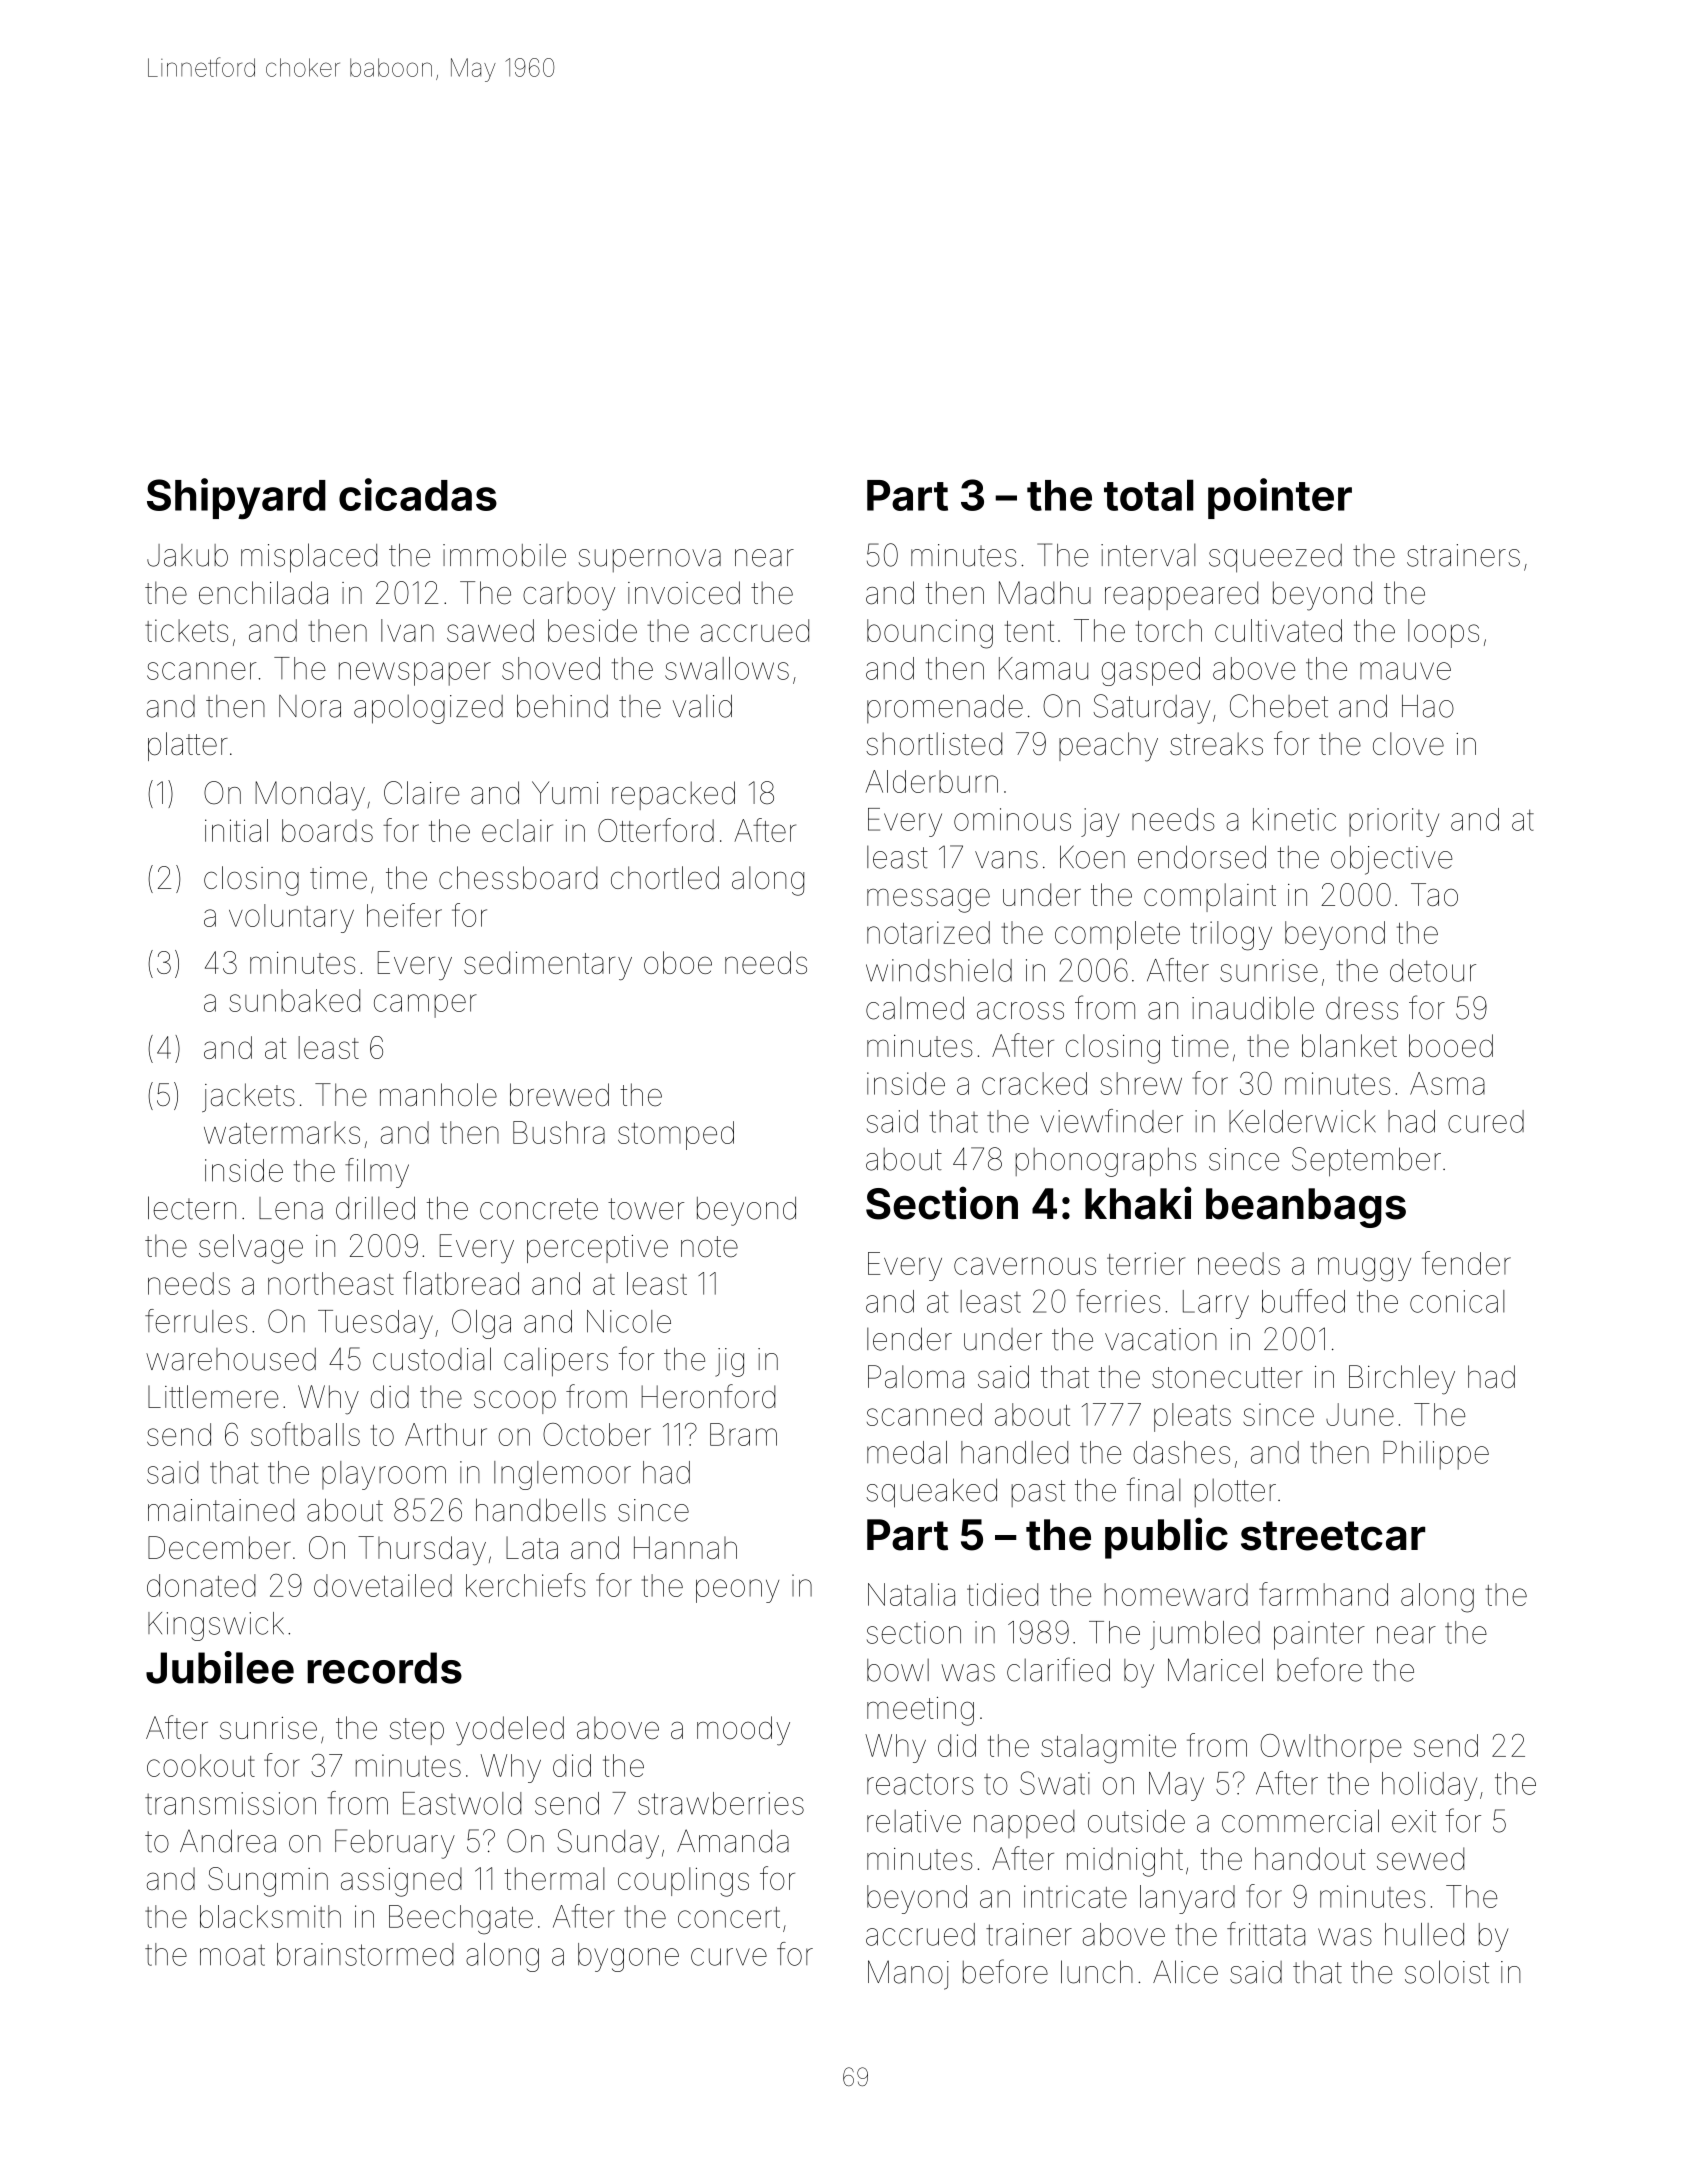 This screenshot has width=1683, height=2178. Describe the element at coordinates (232, 1955) in the screenshot. I see `moat` at that location.
